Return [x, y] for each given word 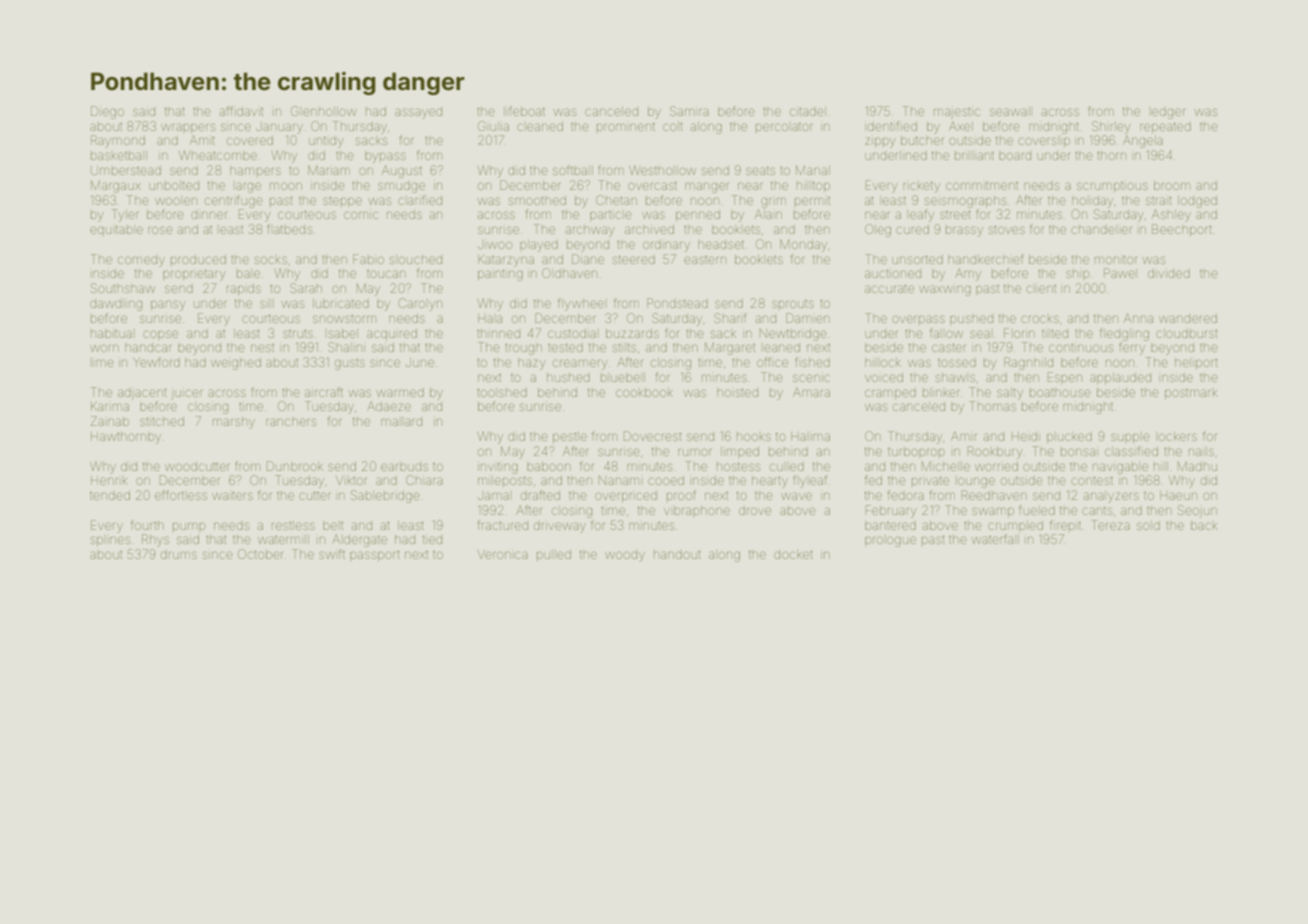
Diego [107, 112]
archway [590, 231]
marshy [234, 423]
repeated [1165, 127]
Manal [813, 170]
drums [179, 555]
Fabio [368, 259]
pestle [570, 437]
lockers [1178, 436]
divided [1169, 273]
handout [677, 555]
